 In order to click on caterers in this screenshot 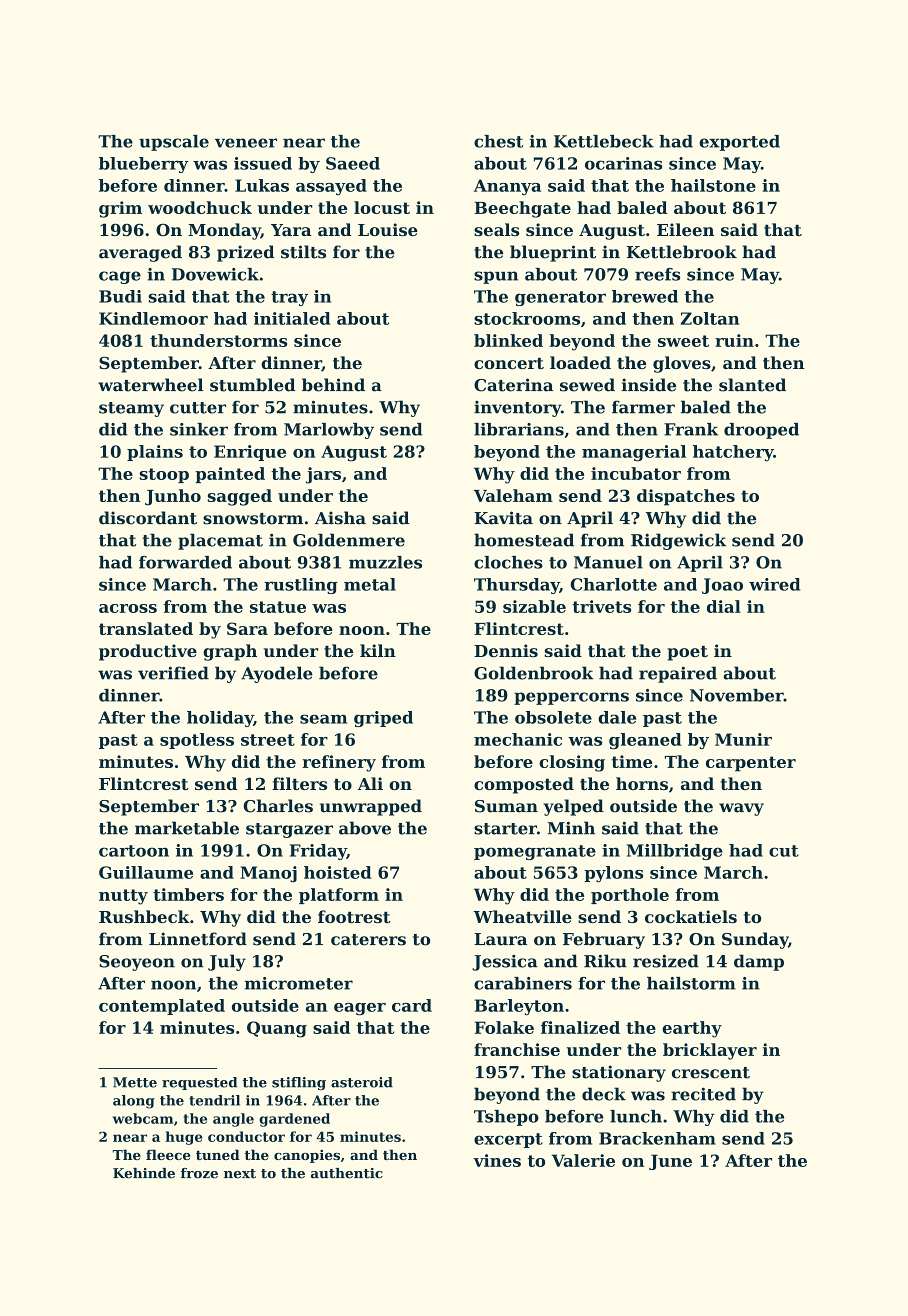, I will do `click(368, 940)`.
